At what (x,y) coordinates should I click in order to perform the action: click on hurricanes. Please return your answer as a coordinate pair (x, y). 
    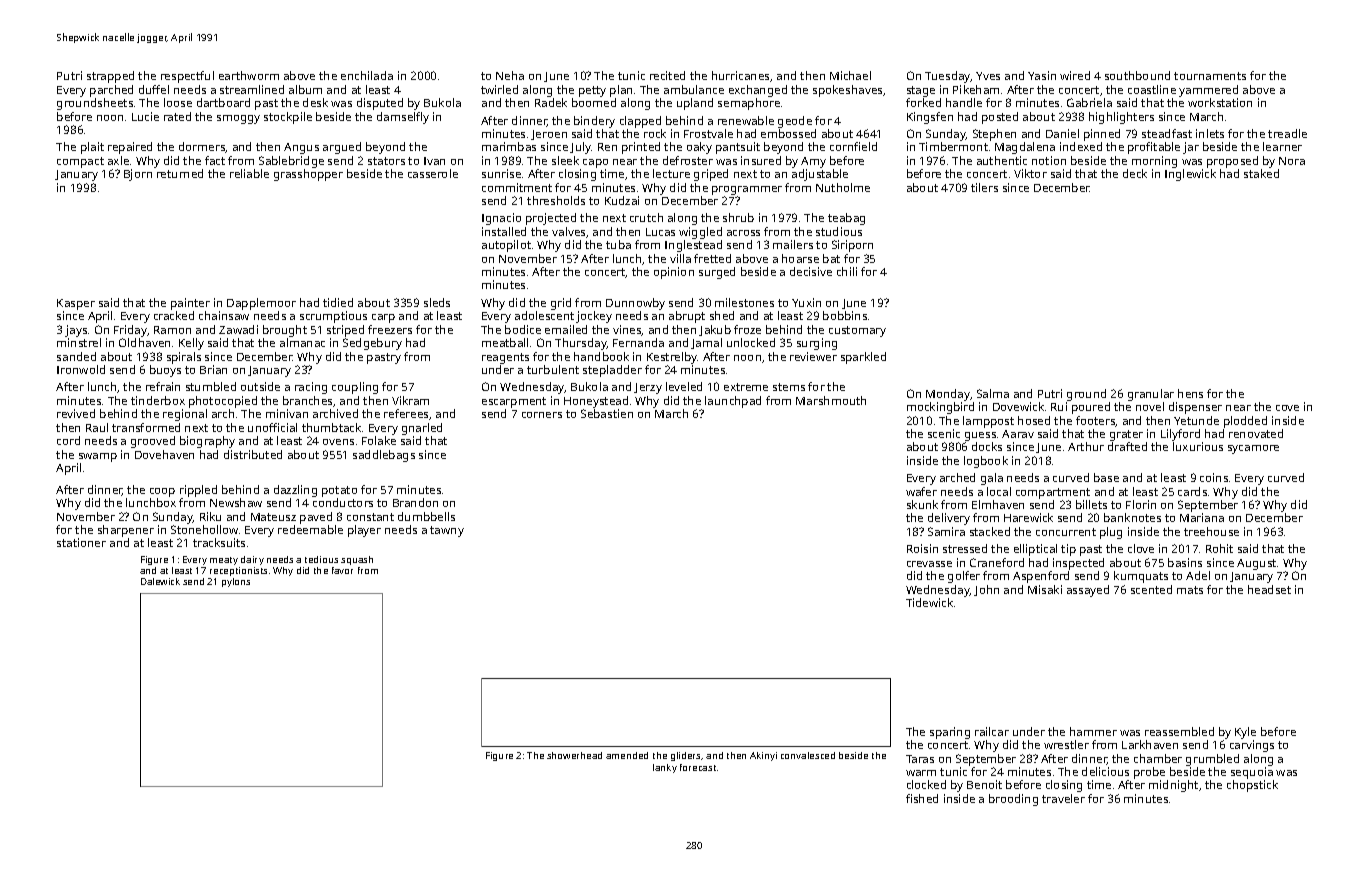
    Looking at the image, I should click on (740, 75).
